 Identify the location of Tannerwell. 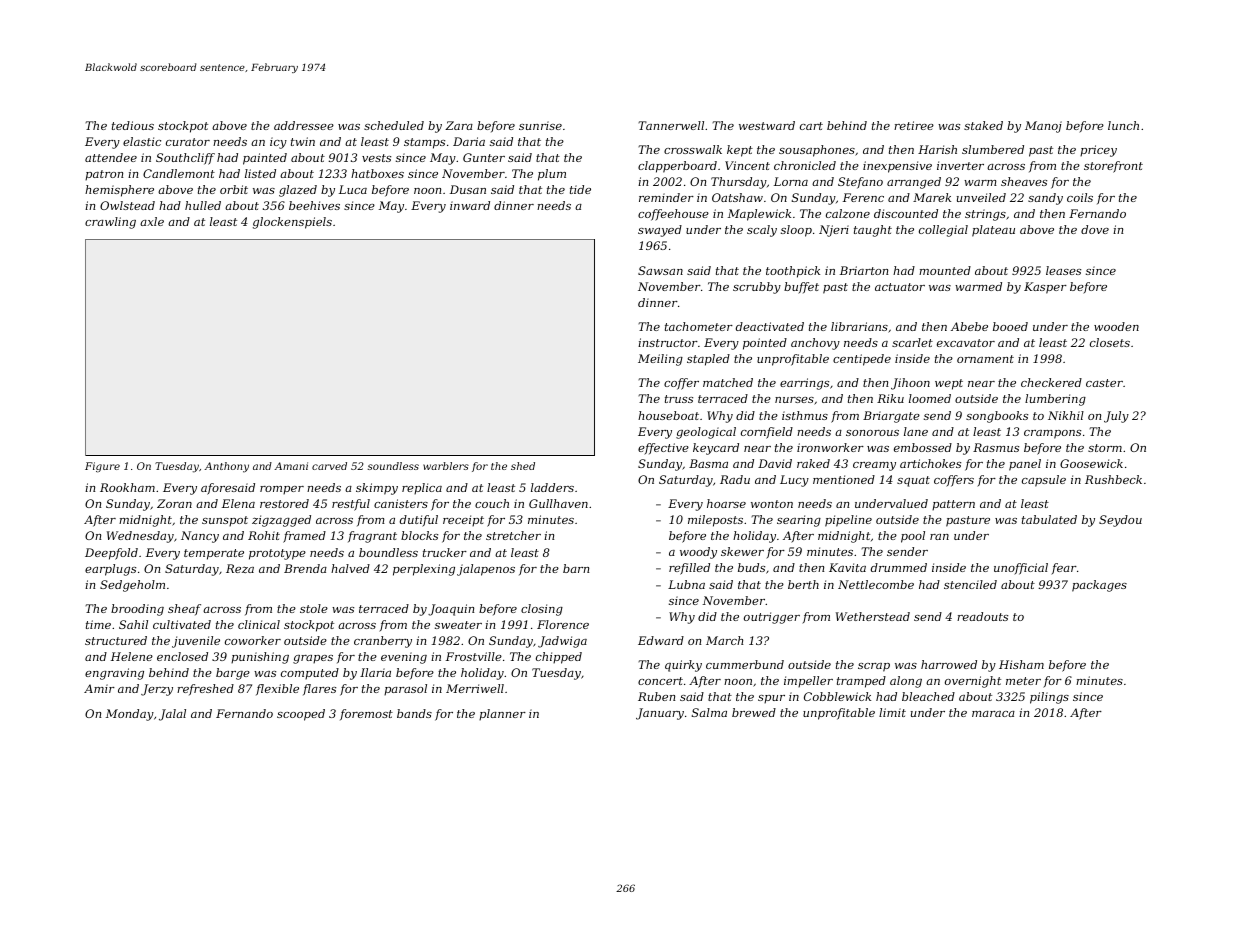
(671, 125).
